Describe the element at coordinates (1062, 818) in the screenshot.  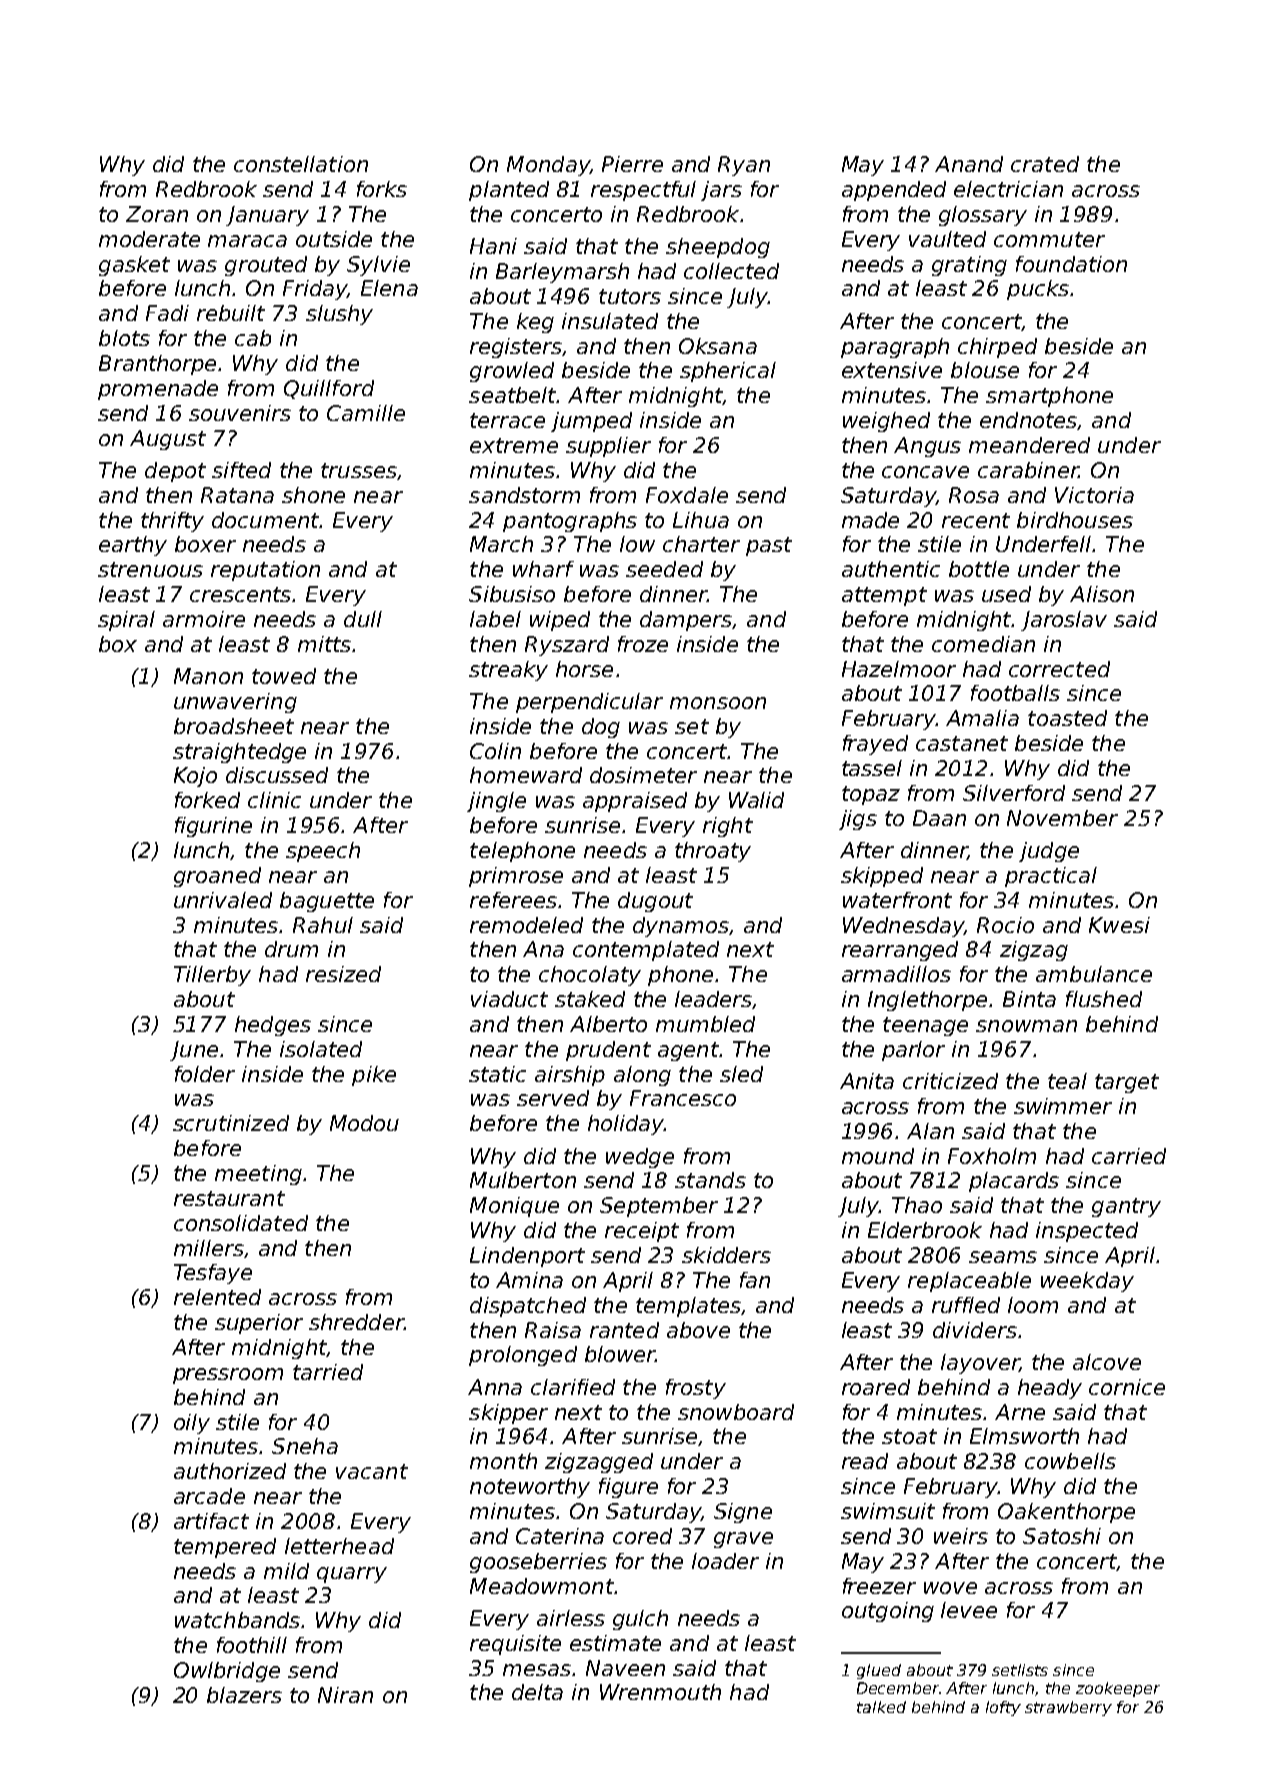
I see `November` at that location.
